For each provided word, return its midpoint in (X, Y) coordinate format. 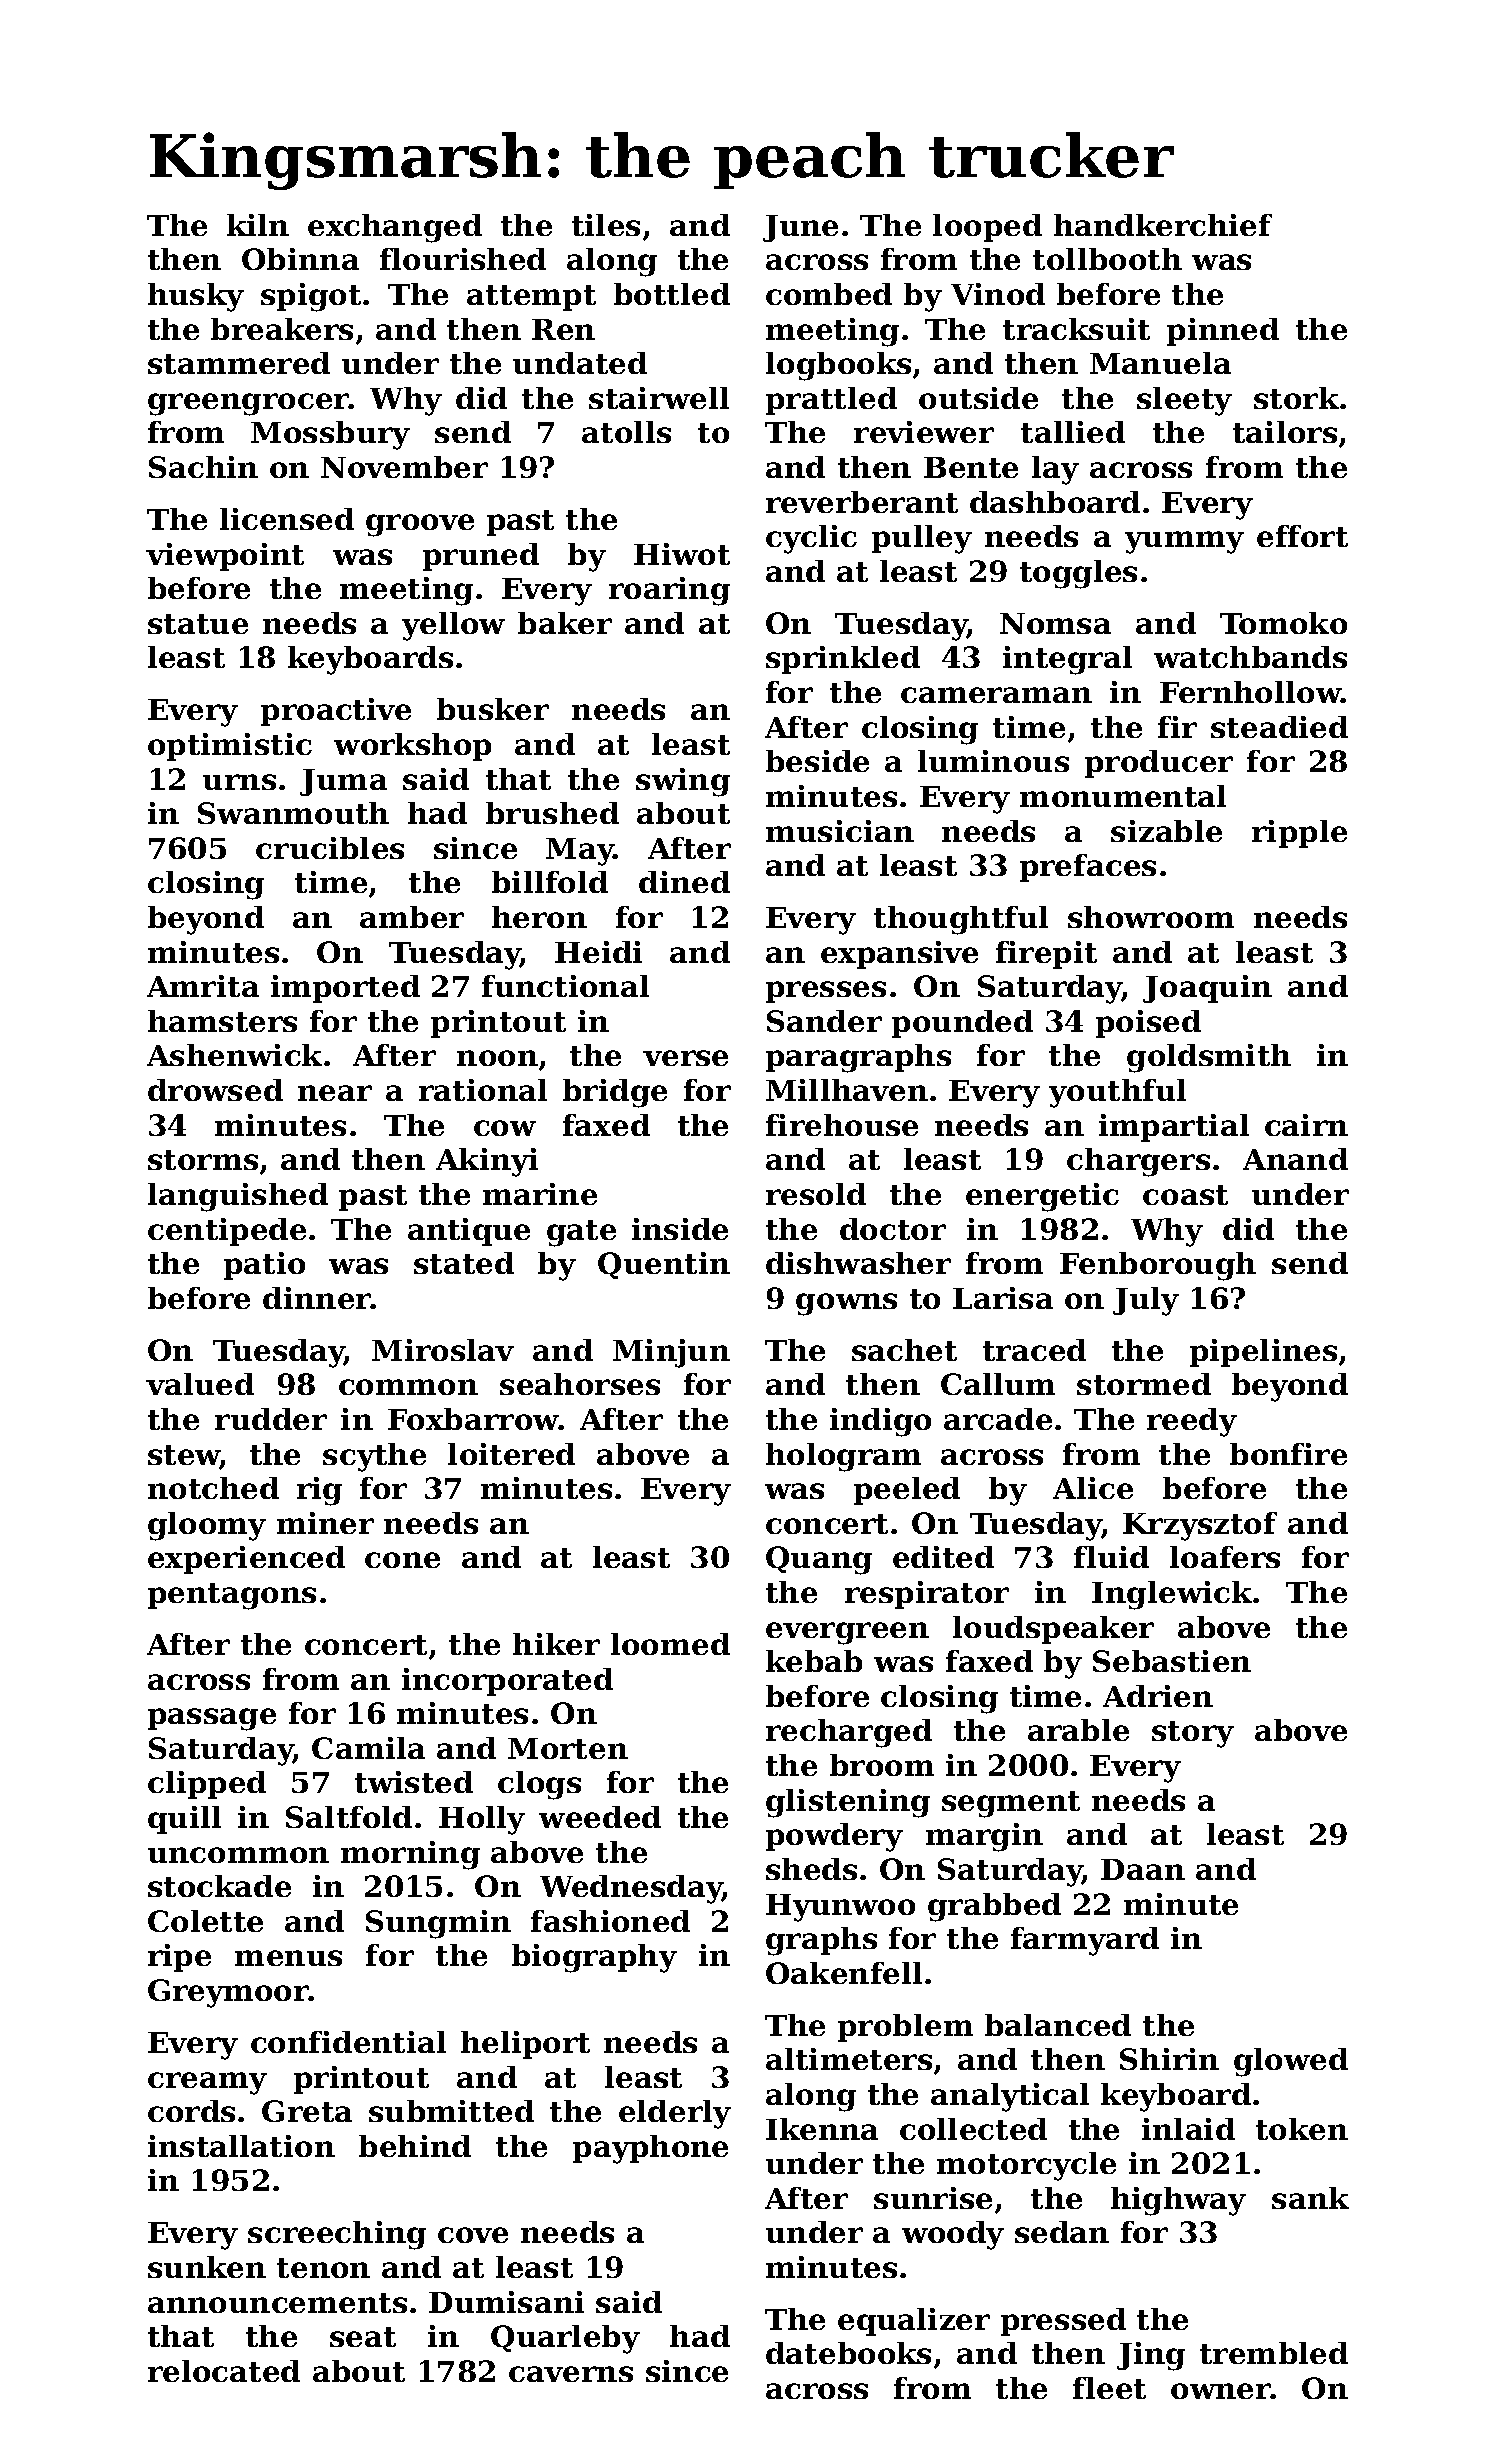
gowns (846, 1304)
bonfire (1288, 1454)
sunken (207, 2267)
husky (196, 297)
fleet (1109, 2388)
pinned (1223, 332)
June (800, 228)
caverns (571, 2374)
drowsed (215, 1090)
